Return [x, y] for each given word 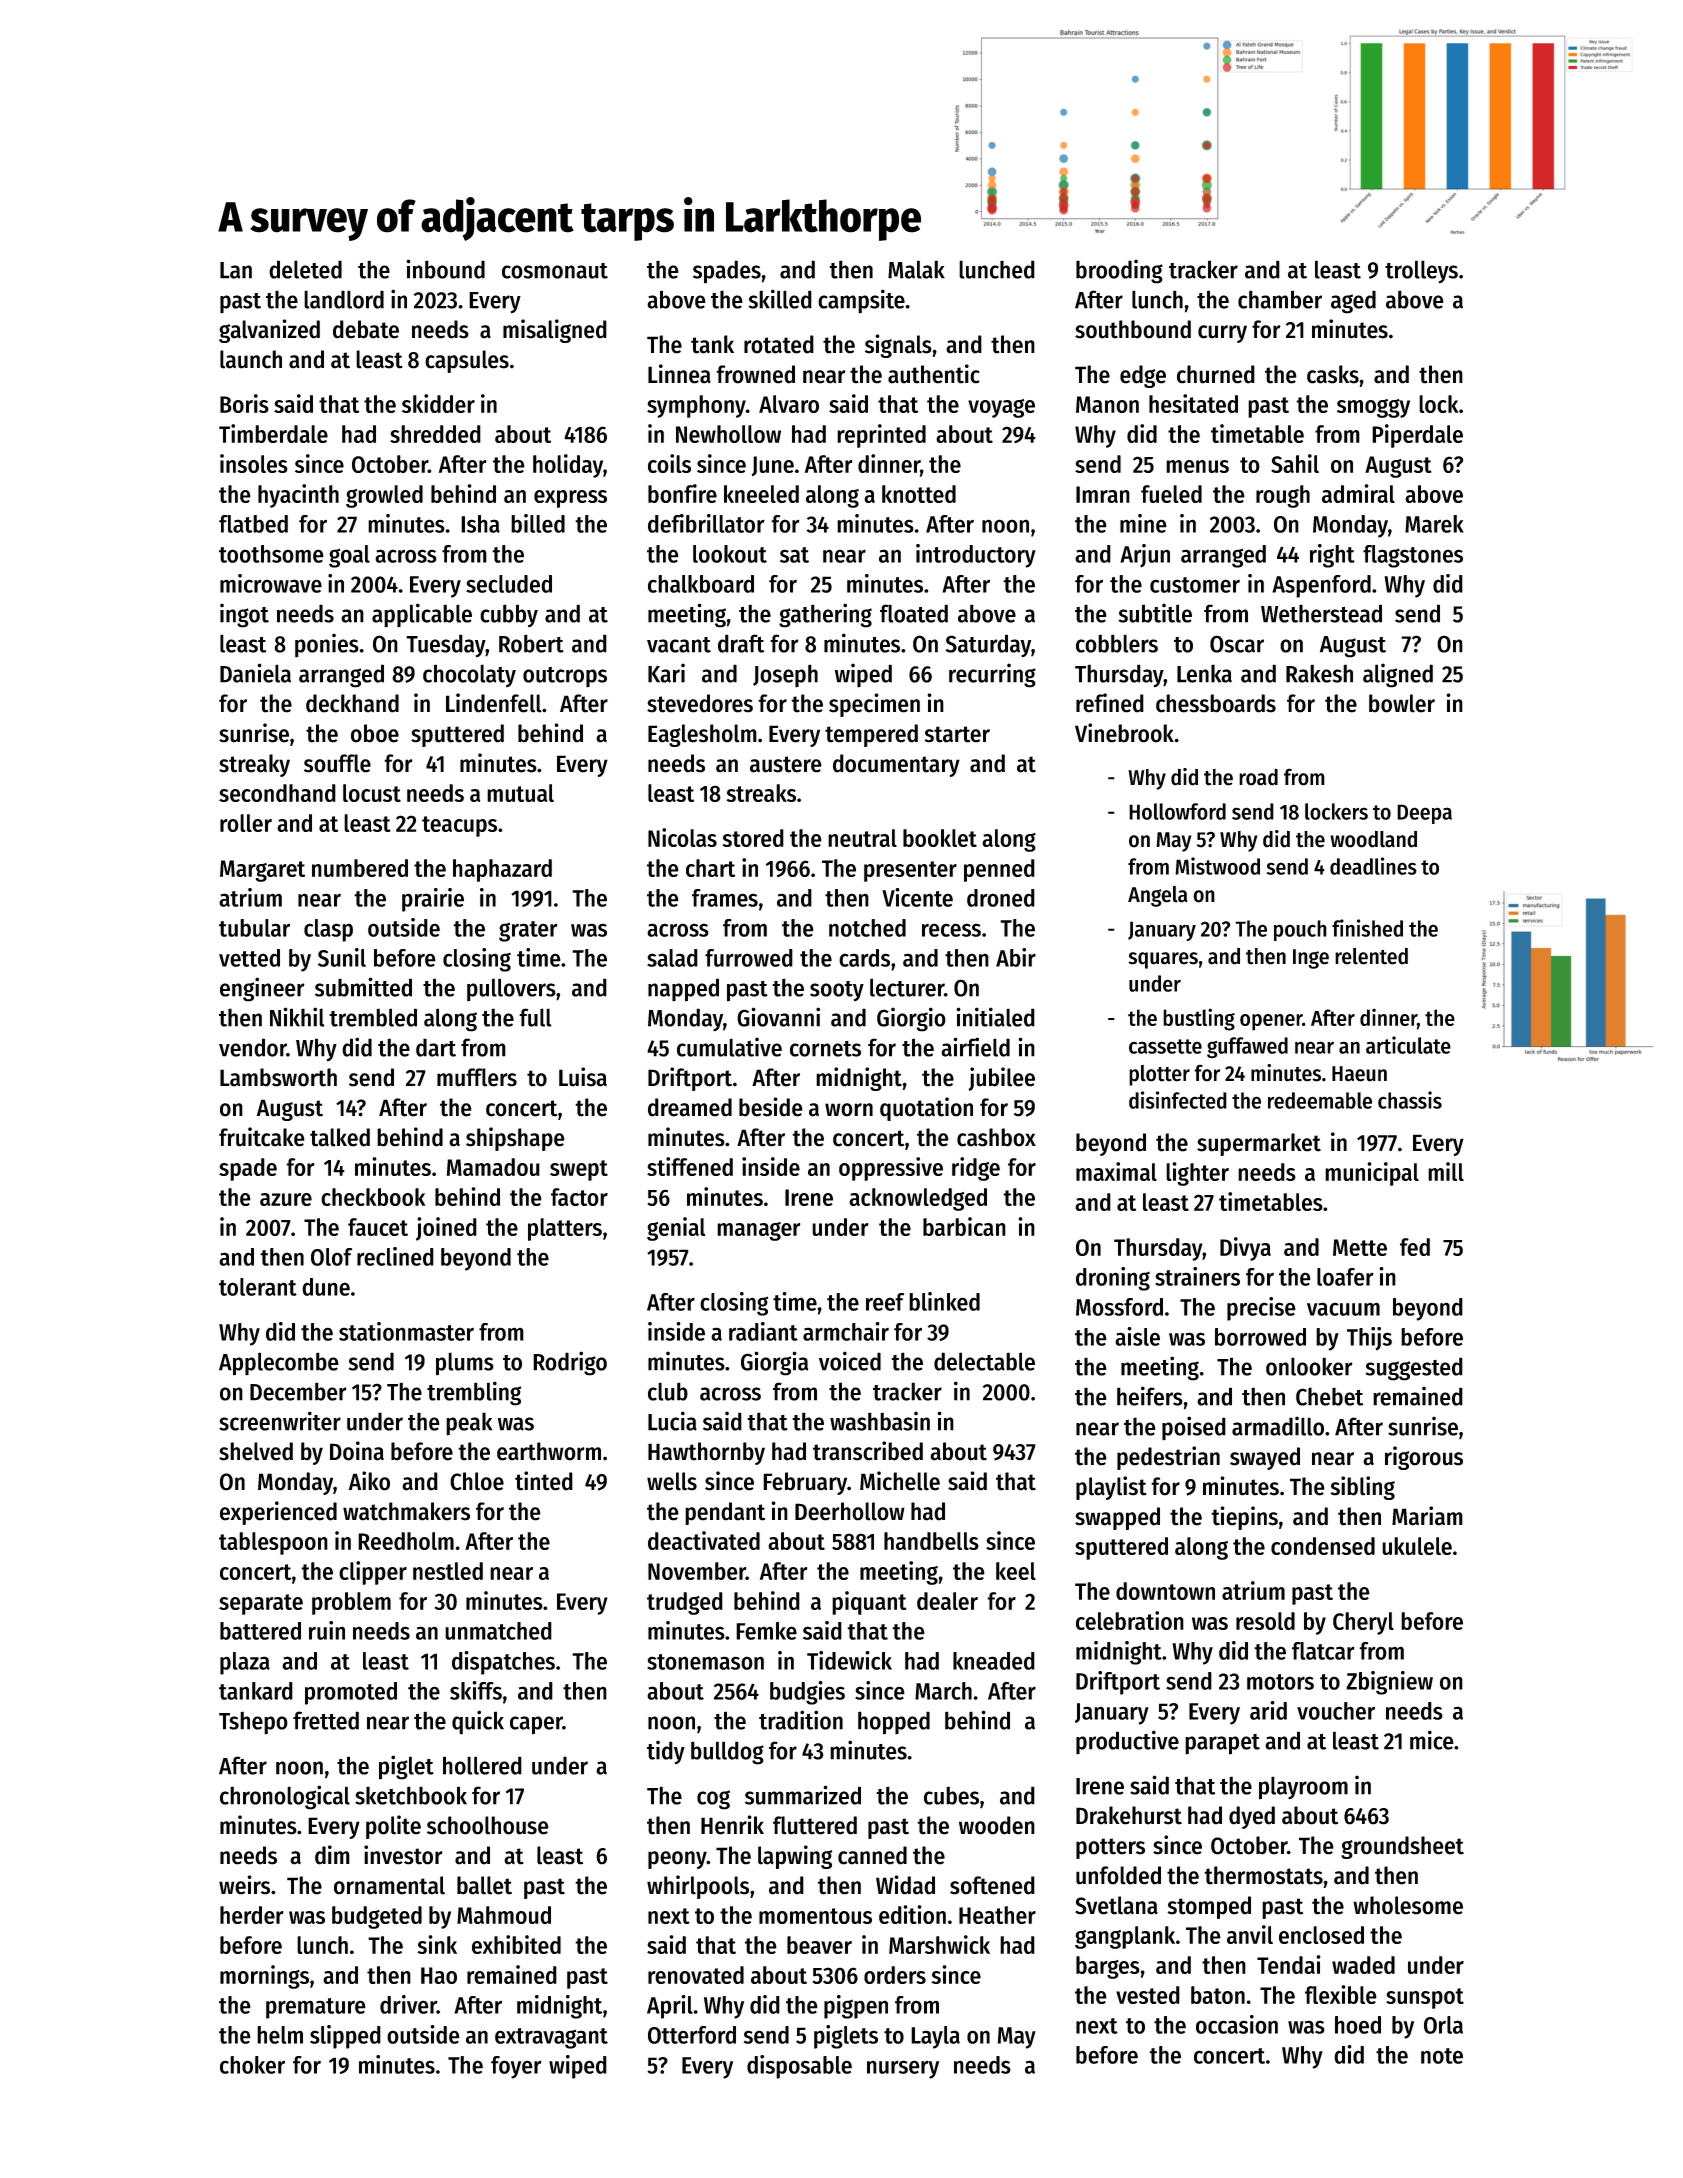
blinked [944, 1301]
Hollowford [1177, 811]
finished [1367, 928]
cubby [509, 615]
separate [261, 1604]
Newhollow [728, 434]
